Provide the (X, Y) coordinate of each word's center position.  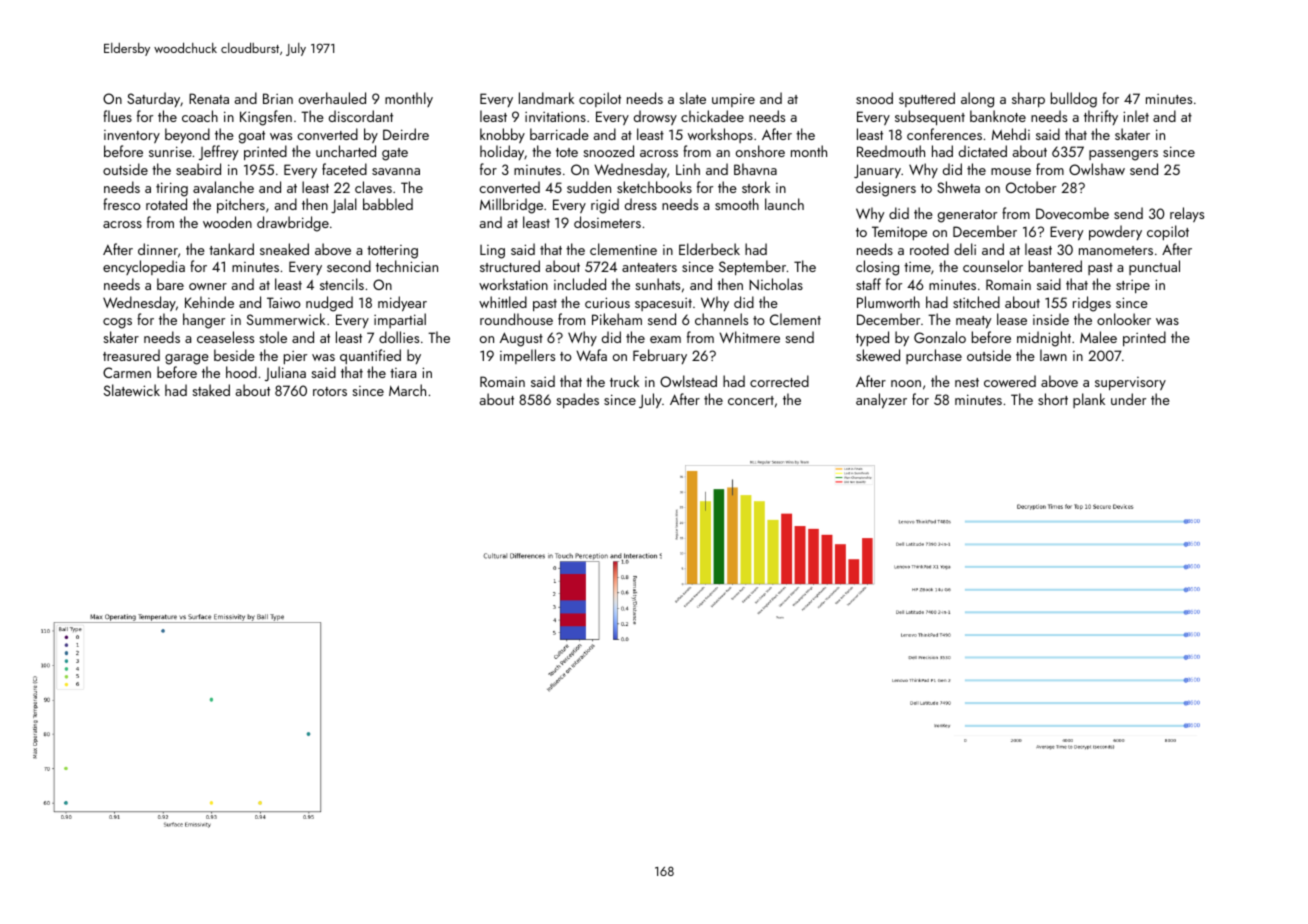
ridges (1092, 304)
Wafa (591, 355)
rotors (330, 391)
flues (117, 116)
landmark (546, 98)
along (977, 100)
